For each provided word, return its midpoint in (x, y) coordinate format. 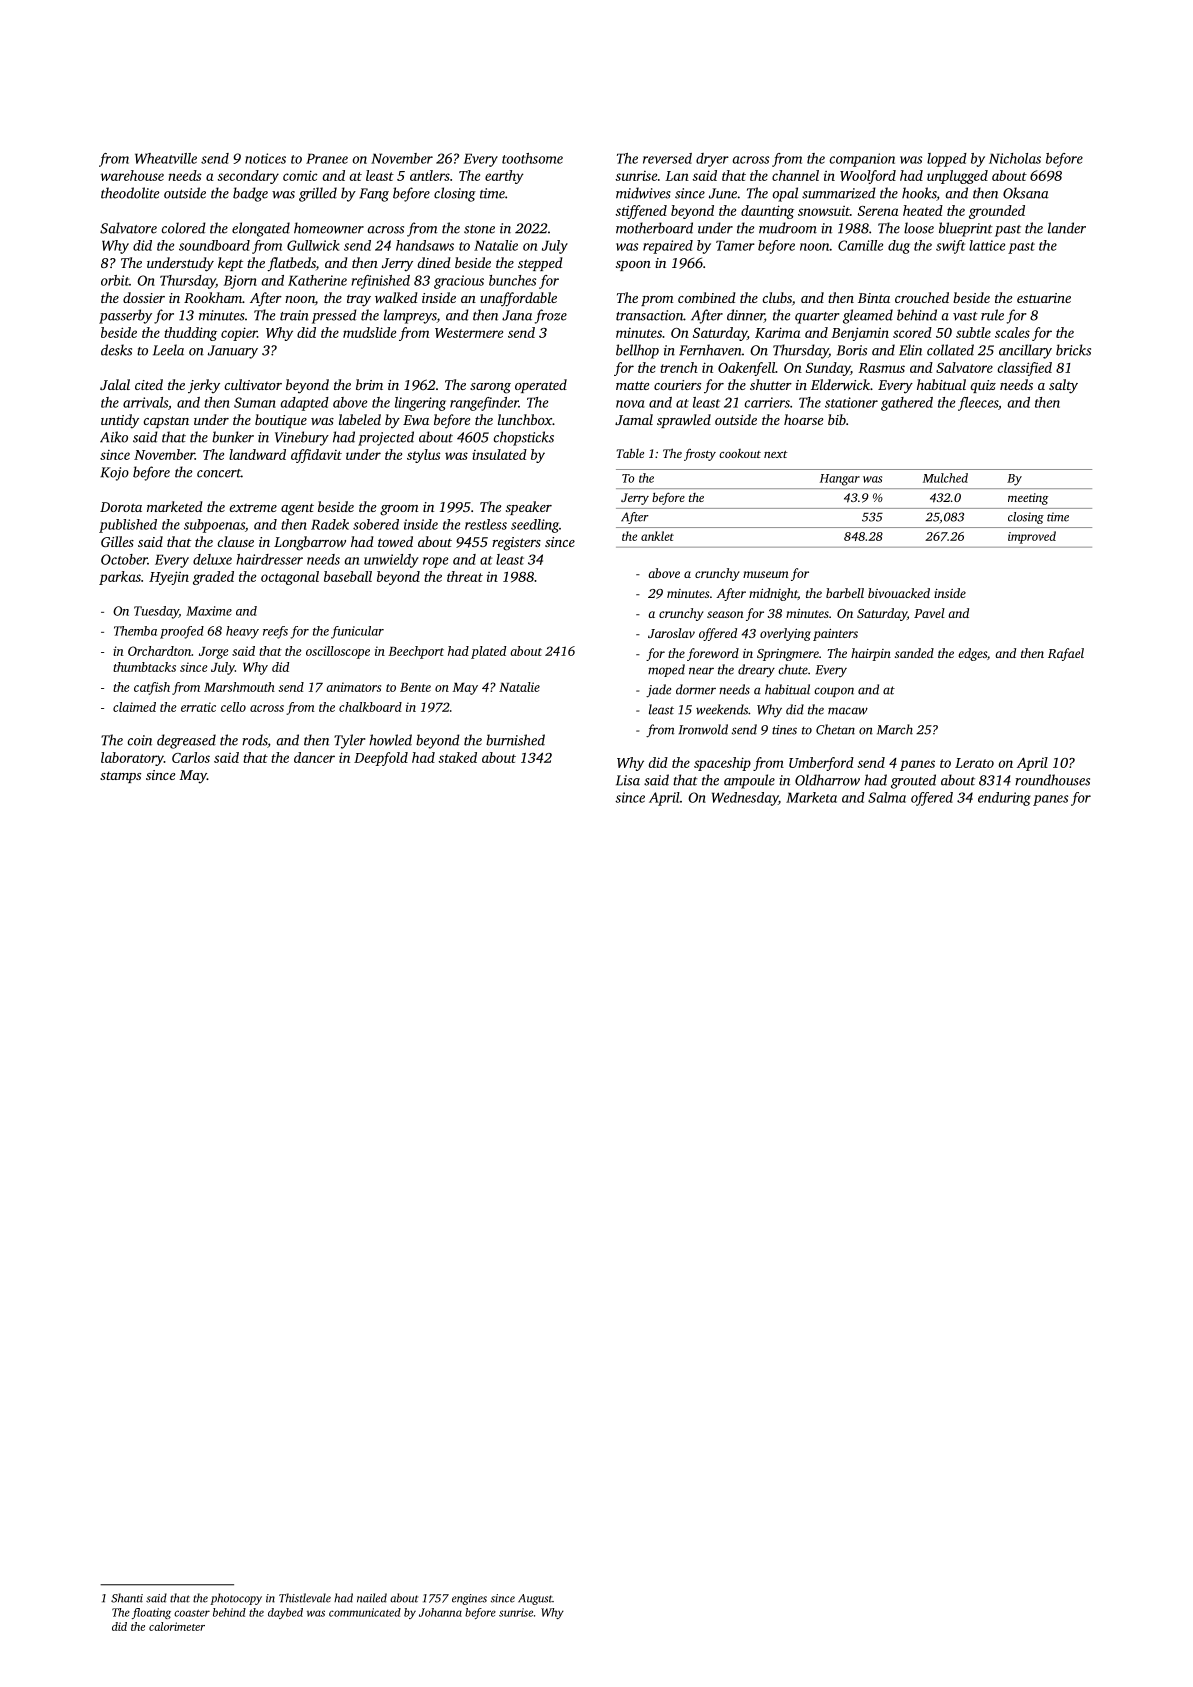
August (535, 1599)
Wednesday (745, 799)
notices (265, 158)
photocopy (236, 1599)
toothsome (532, 158)
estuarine (1044, 298)
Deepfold (381, 759)
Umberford (821, 764)
